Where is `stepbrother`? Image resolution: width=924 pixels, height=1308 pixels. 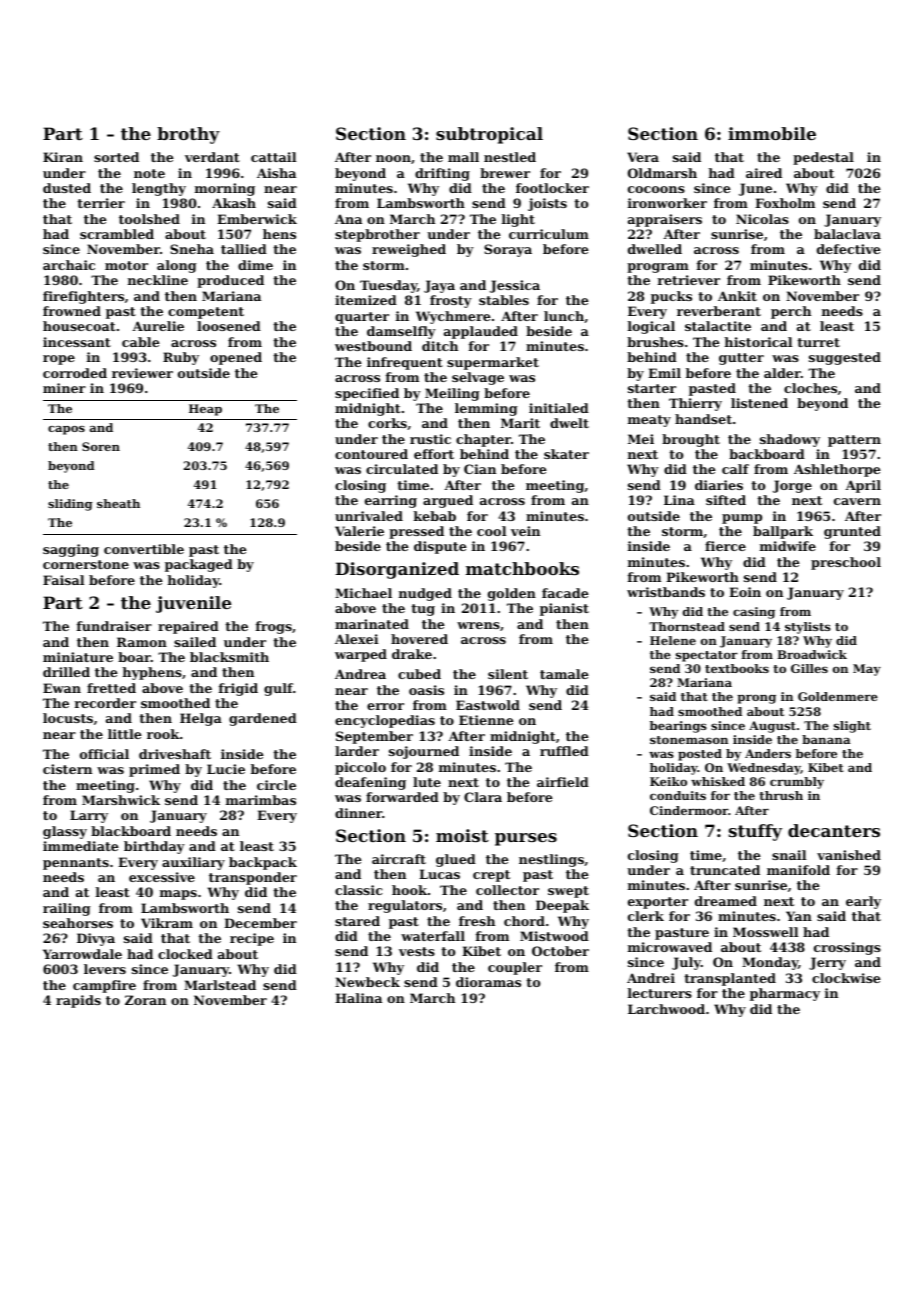
stepbrother is located at coordinates (377, 235).
